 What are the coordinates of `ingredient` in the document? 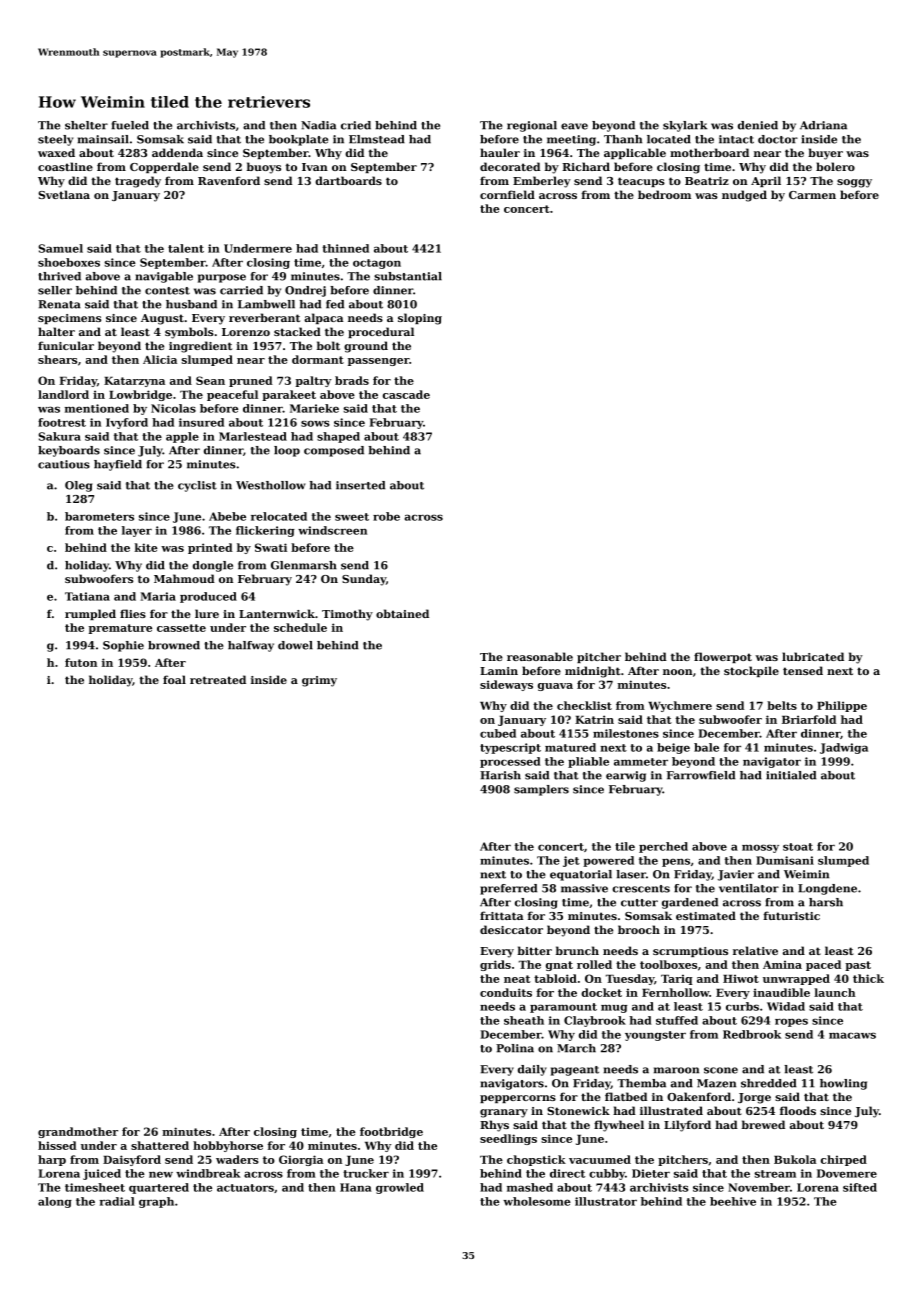 It's located at (200, 347).
